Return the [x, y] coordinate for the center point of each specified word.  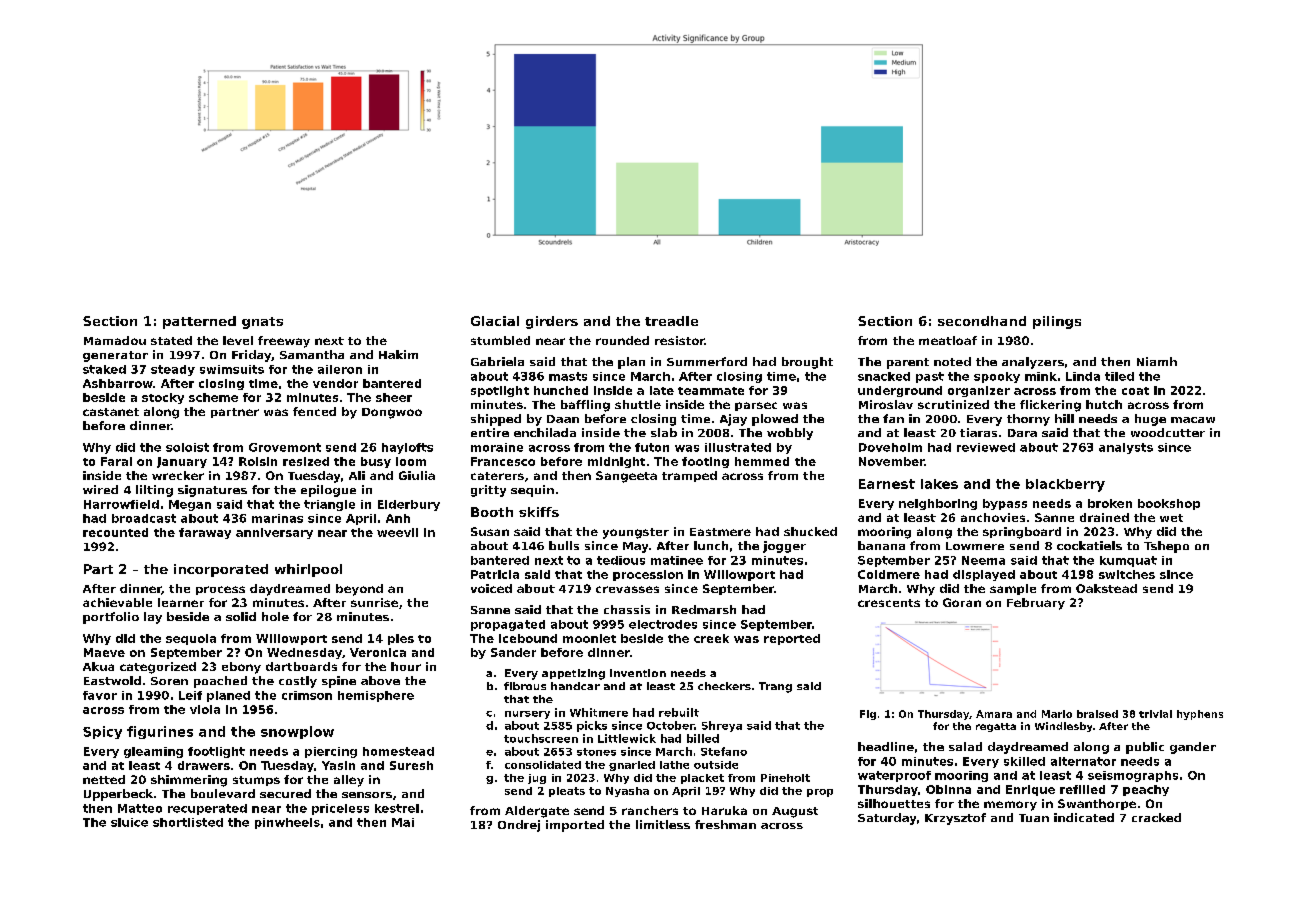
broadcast [144, 518]
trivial [1155, 714]
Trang [775, 687]
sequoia [191, 639]
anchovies [993, 517]
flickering [1050, 406]
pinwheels [287, 823]
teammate [711, 391]
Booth [492, 512]
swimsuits [232, 369]
